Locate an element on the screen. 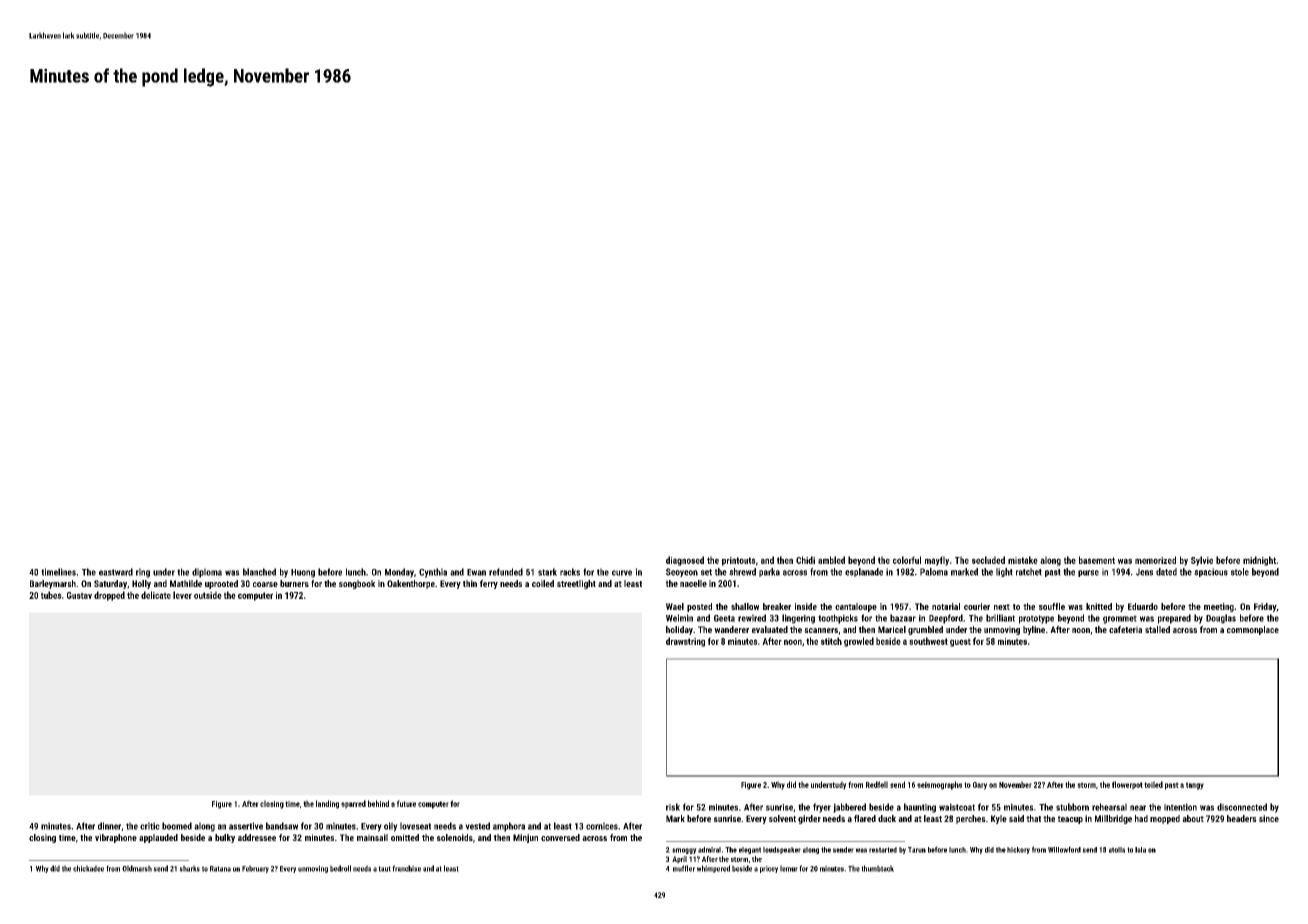 The width and height of the screenshot is (1308, 924). landing is located at coordinates (327, 804).
